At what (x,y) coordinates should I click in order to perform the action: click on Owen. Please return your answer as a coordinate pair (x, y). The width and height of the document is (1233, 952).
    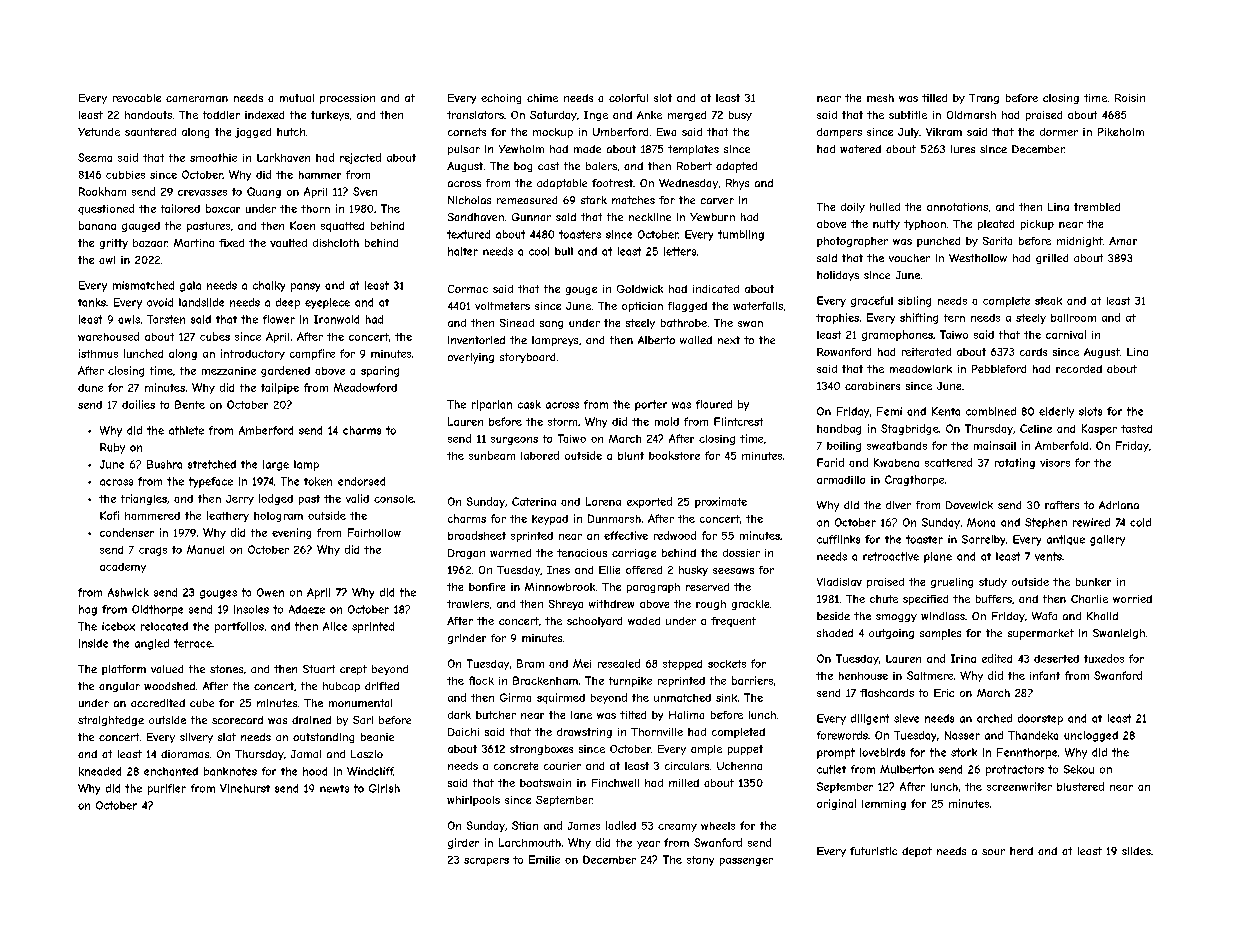
    Looking at the image, I should click on (270, 592).
